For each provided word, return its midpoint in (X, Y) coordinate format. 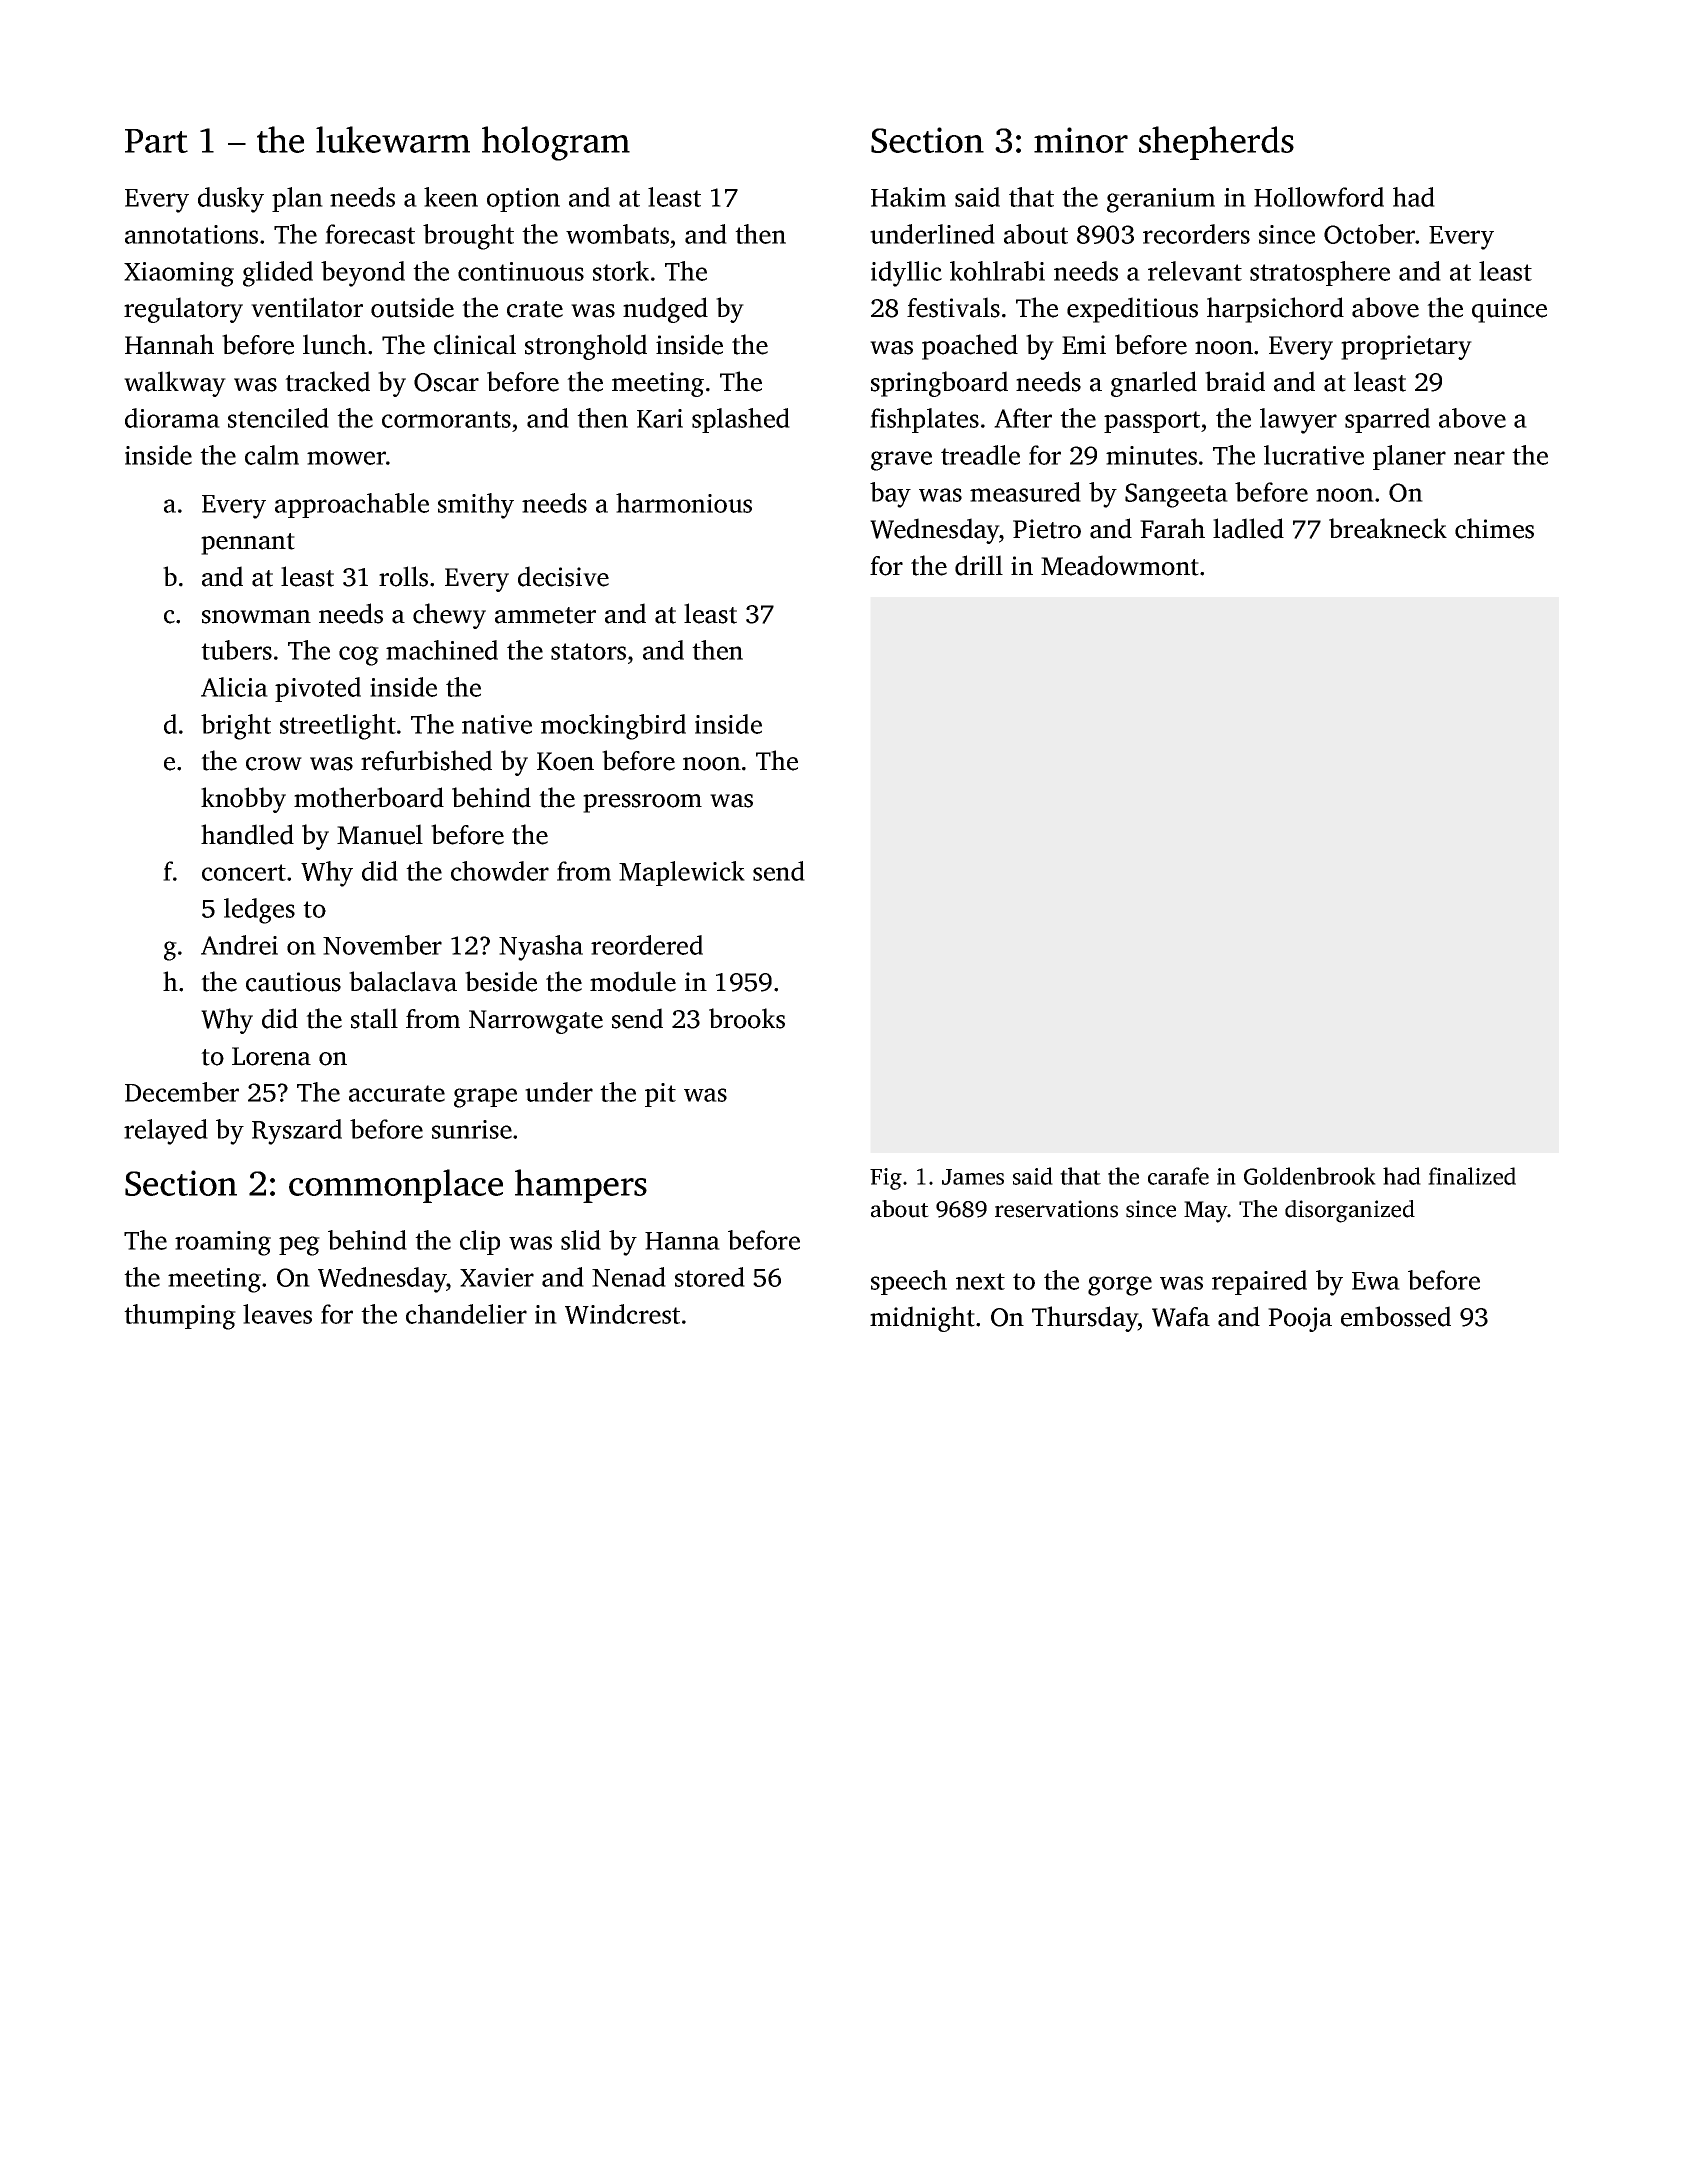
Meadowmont (1120, 565)
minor (1081, 140)
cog (359, 656)
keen (451, 197)
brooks (747, 1018)
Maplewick (682, 873)
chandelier (466, 1314)
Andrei (239, 945)
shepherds (1216, 143)
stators (588, 651)
